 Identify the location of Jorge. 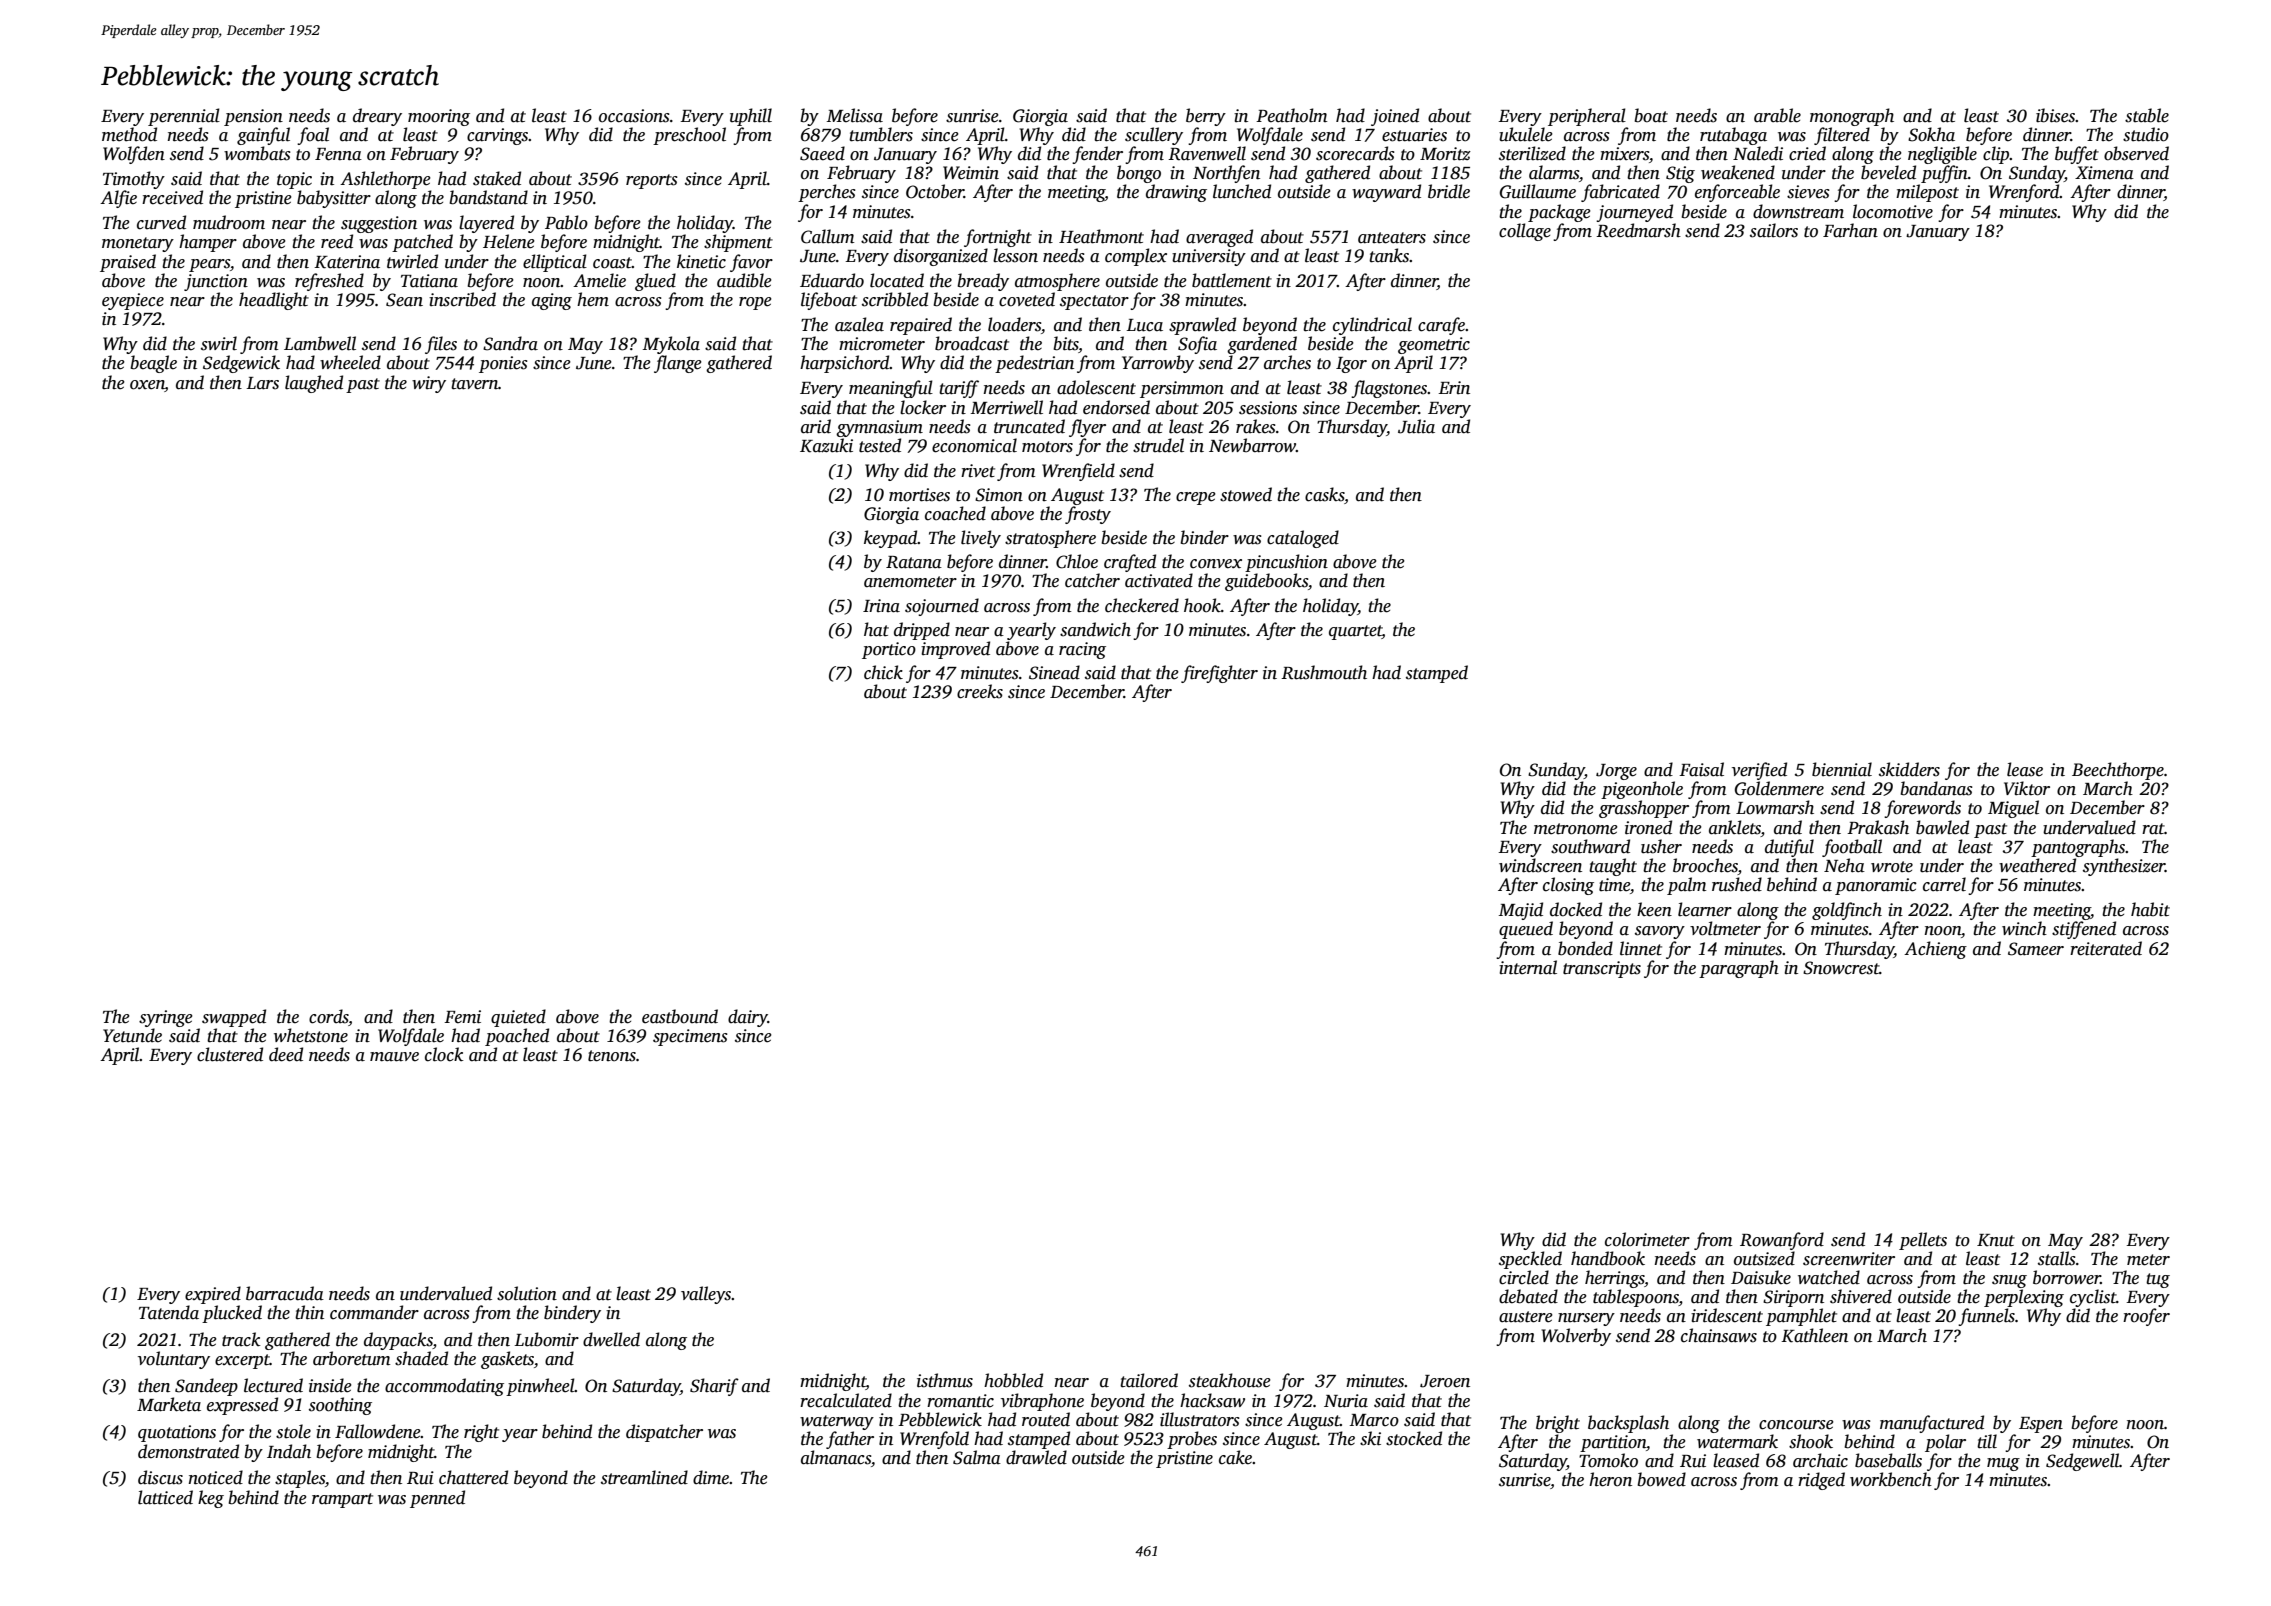
(1616, 772).
